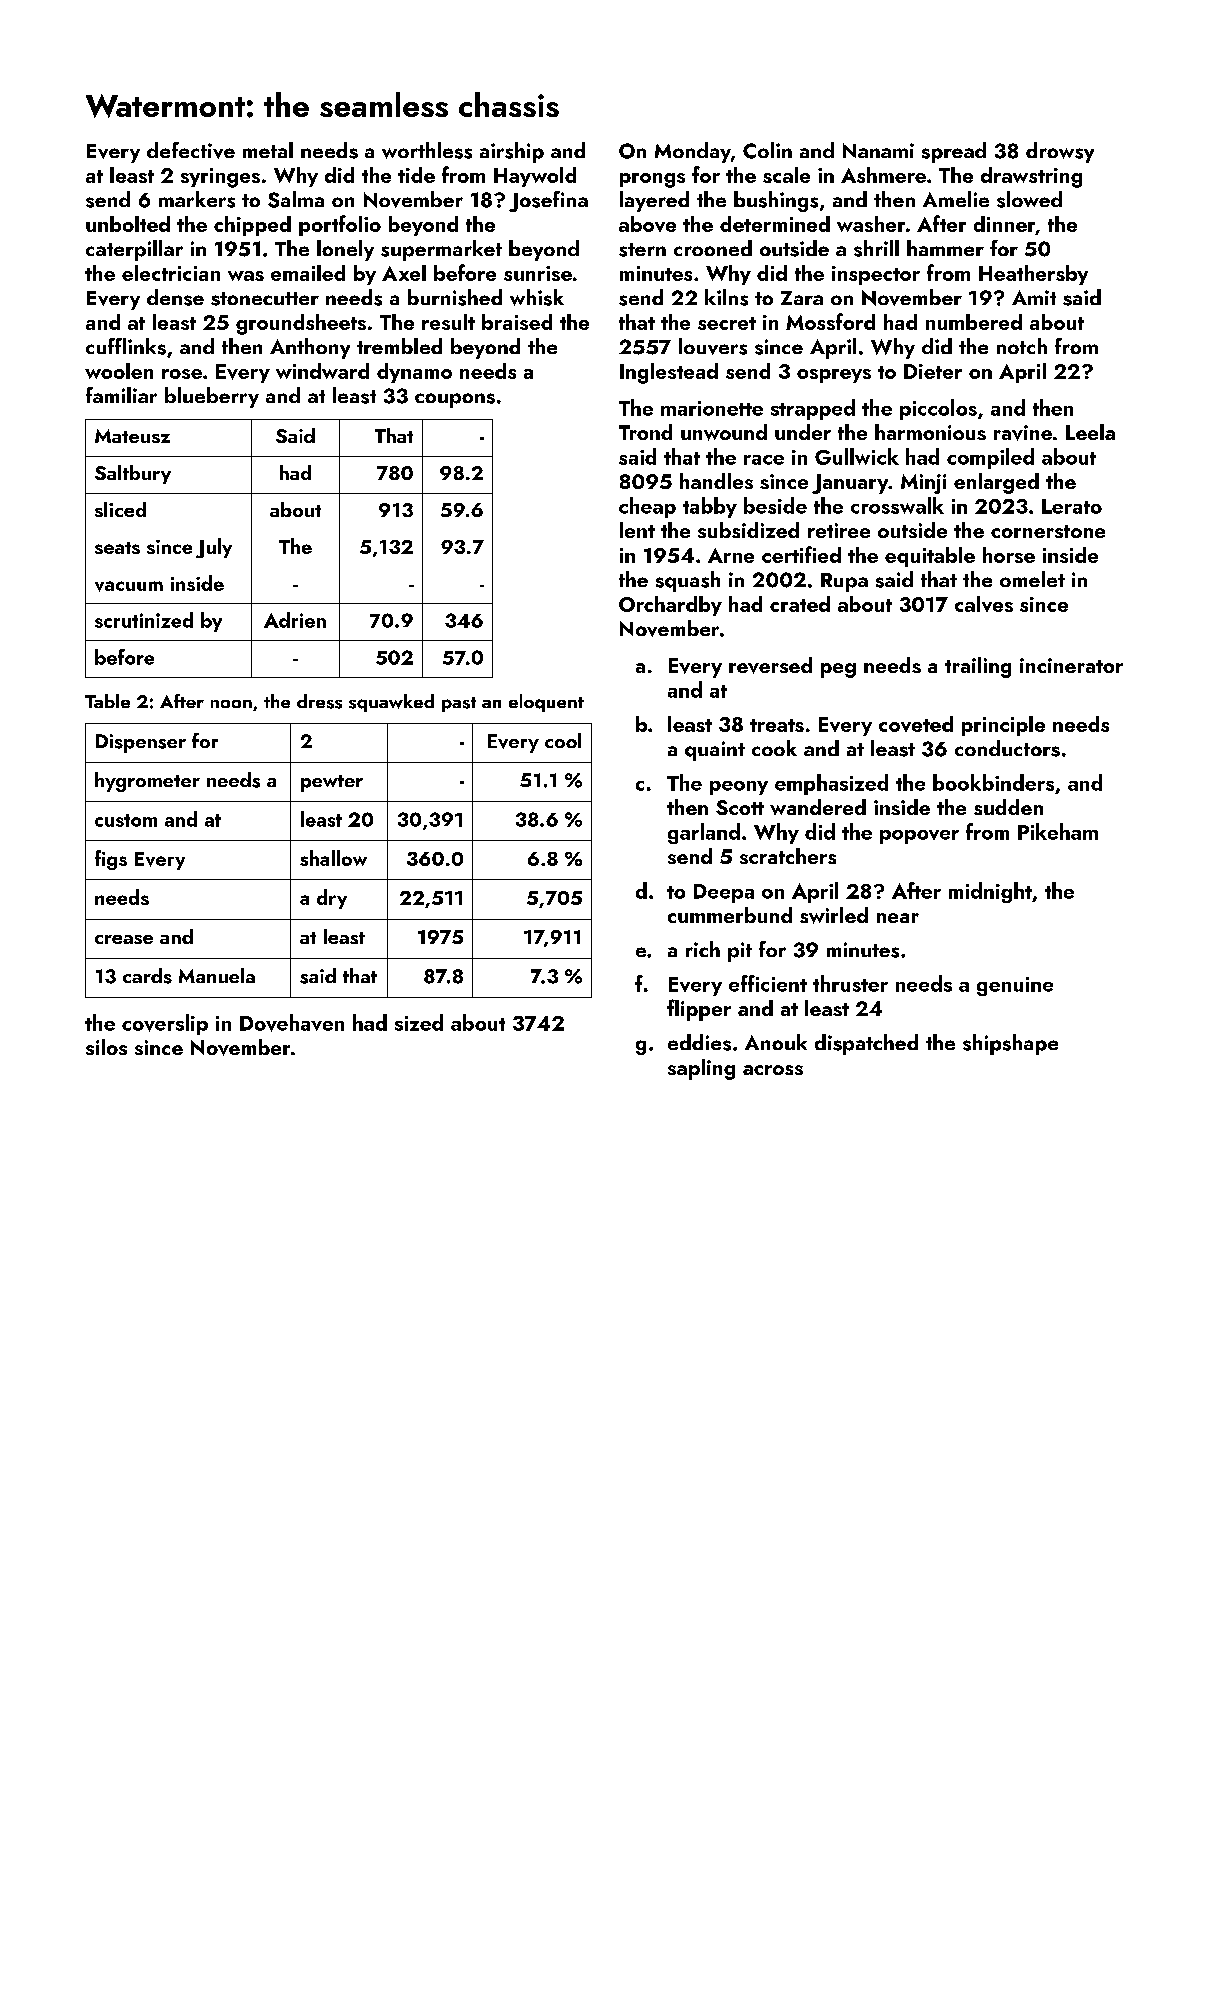 The height and width of the screenshot is (1994, 1210). I want to click on sapling, so click(701, 1069).
